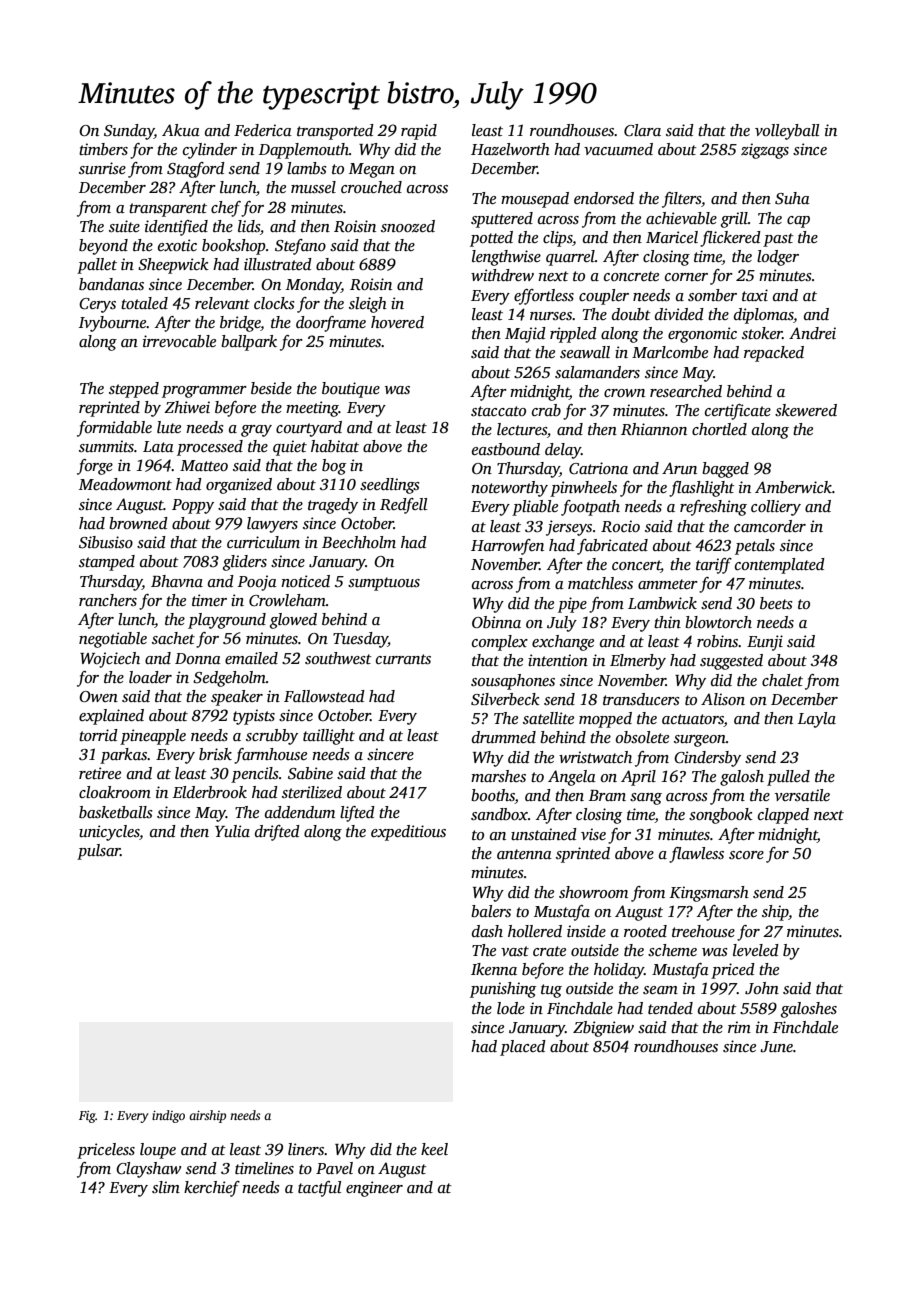  What do you see at coordinates (166, 1187) in the document?
I see `slim` at bounding box center [166, 1187].
